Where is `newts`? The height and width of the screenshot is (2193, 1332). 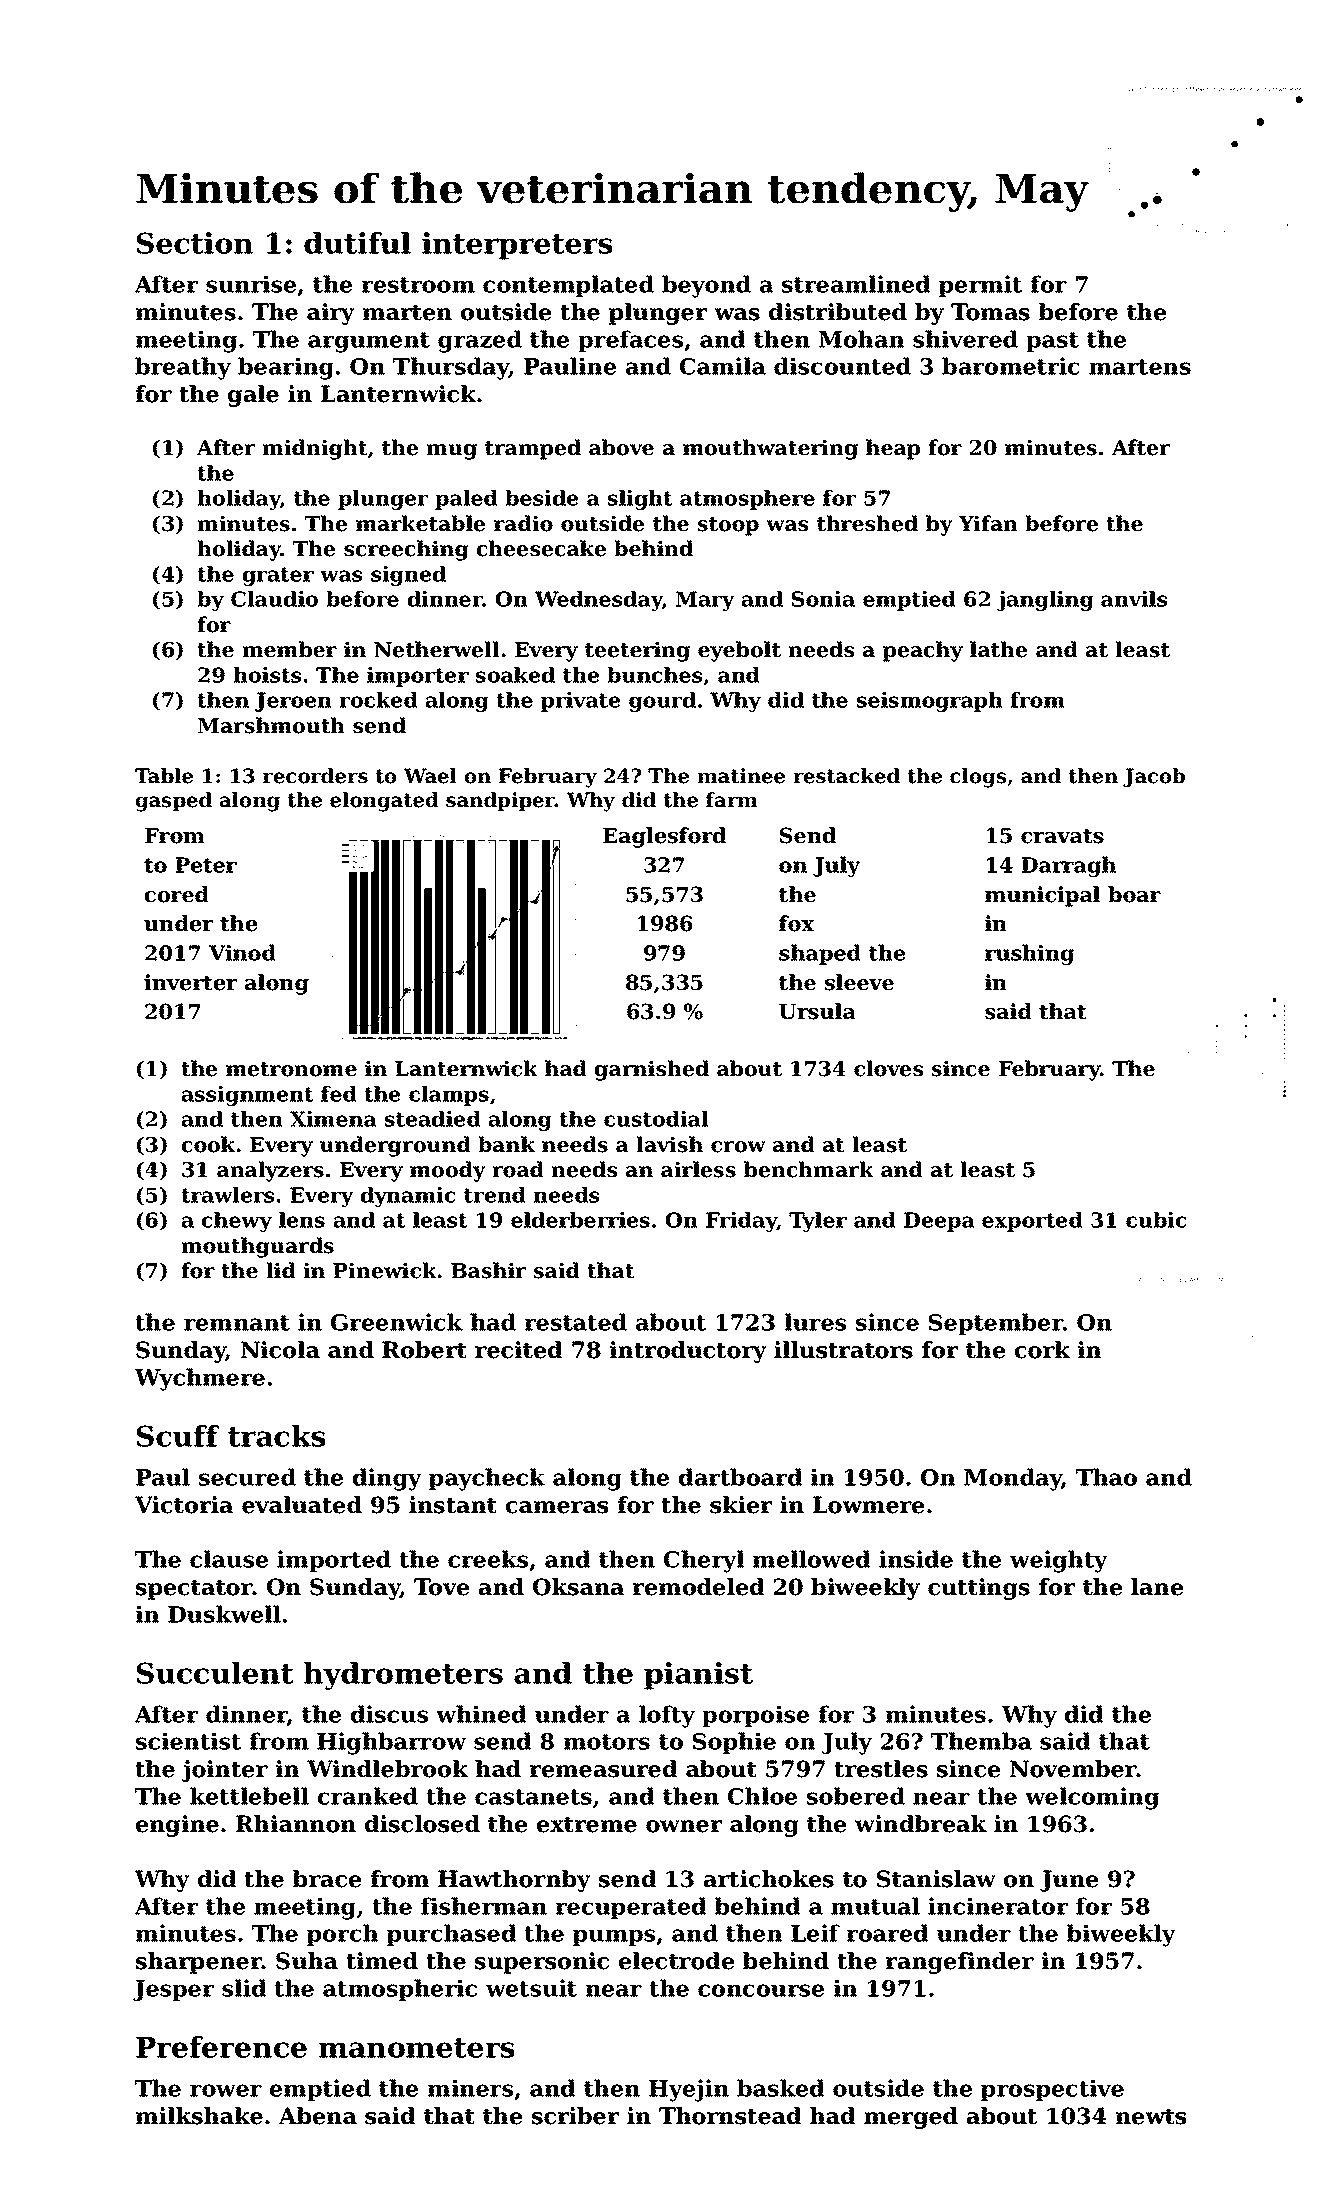 newts is located at coordinates (1151, 2117).
